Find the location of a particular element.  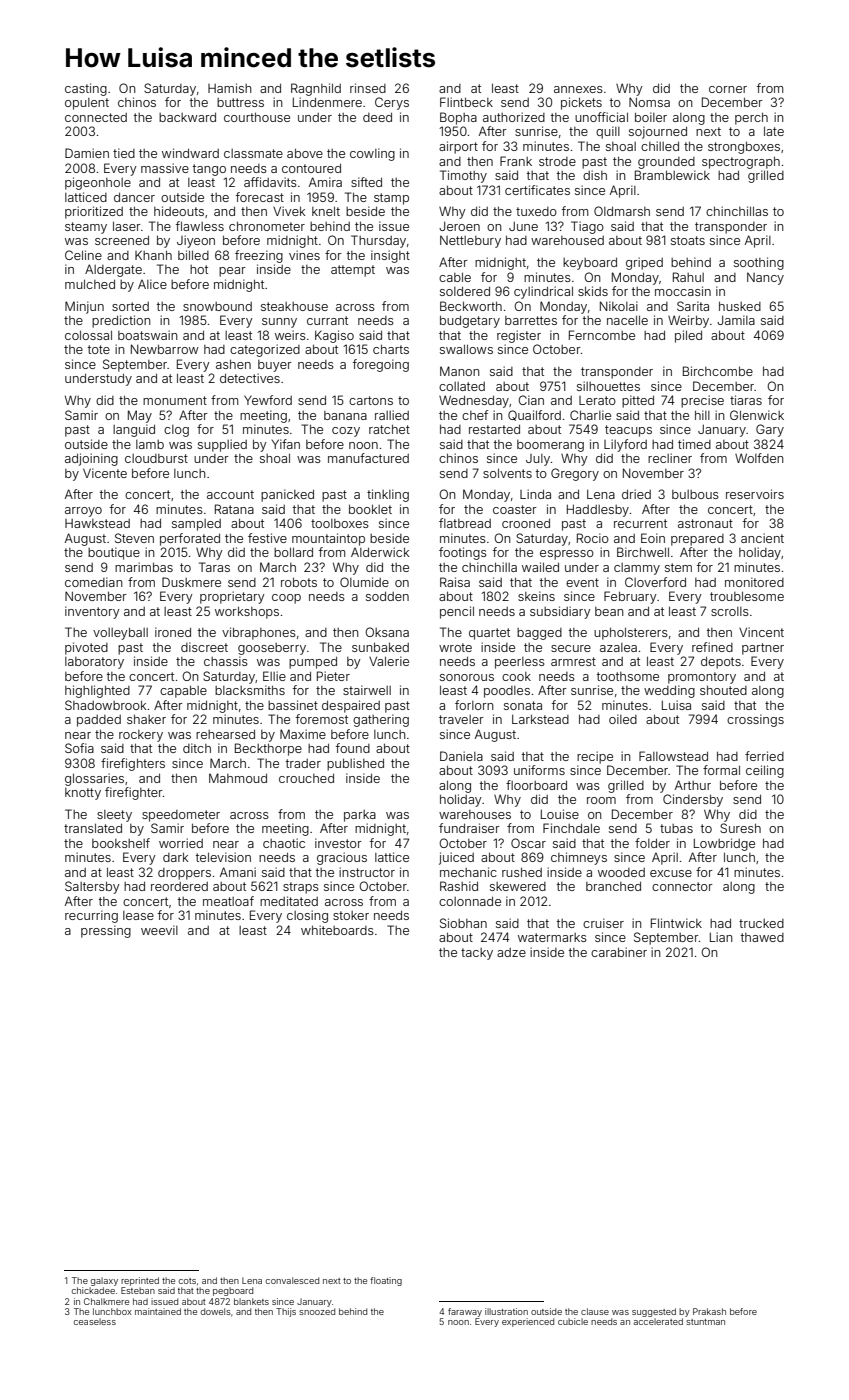

ceaseless is located at coordinates (95, 1321).
